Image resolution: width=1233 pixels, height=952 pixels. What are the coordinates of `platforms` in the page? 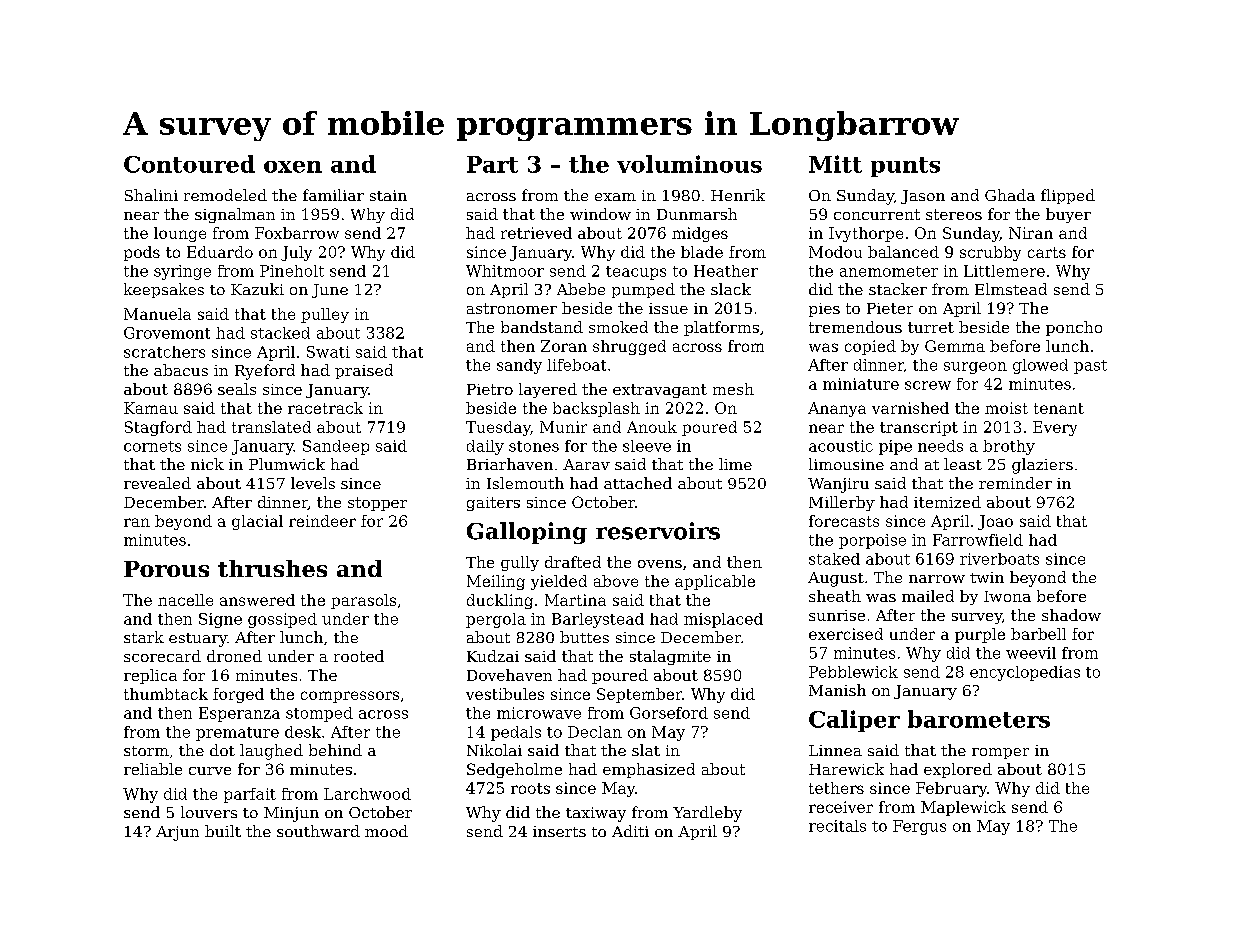 It's located at (721, 328).
